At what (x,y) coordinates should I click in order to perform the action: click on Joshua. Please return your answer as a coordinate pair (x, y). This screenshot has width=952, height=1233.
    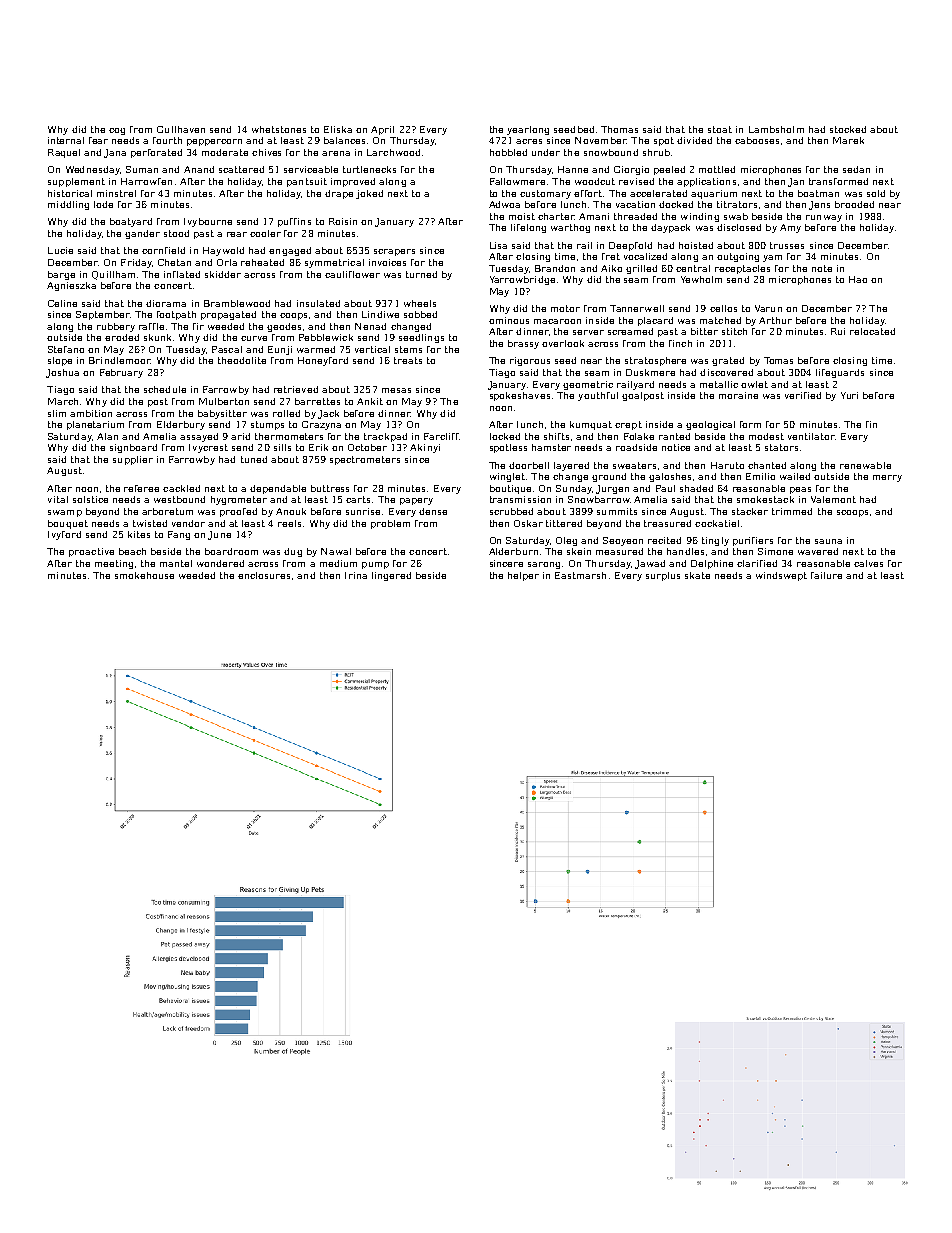
    Looking at the image, I should click on (62, 373).
